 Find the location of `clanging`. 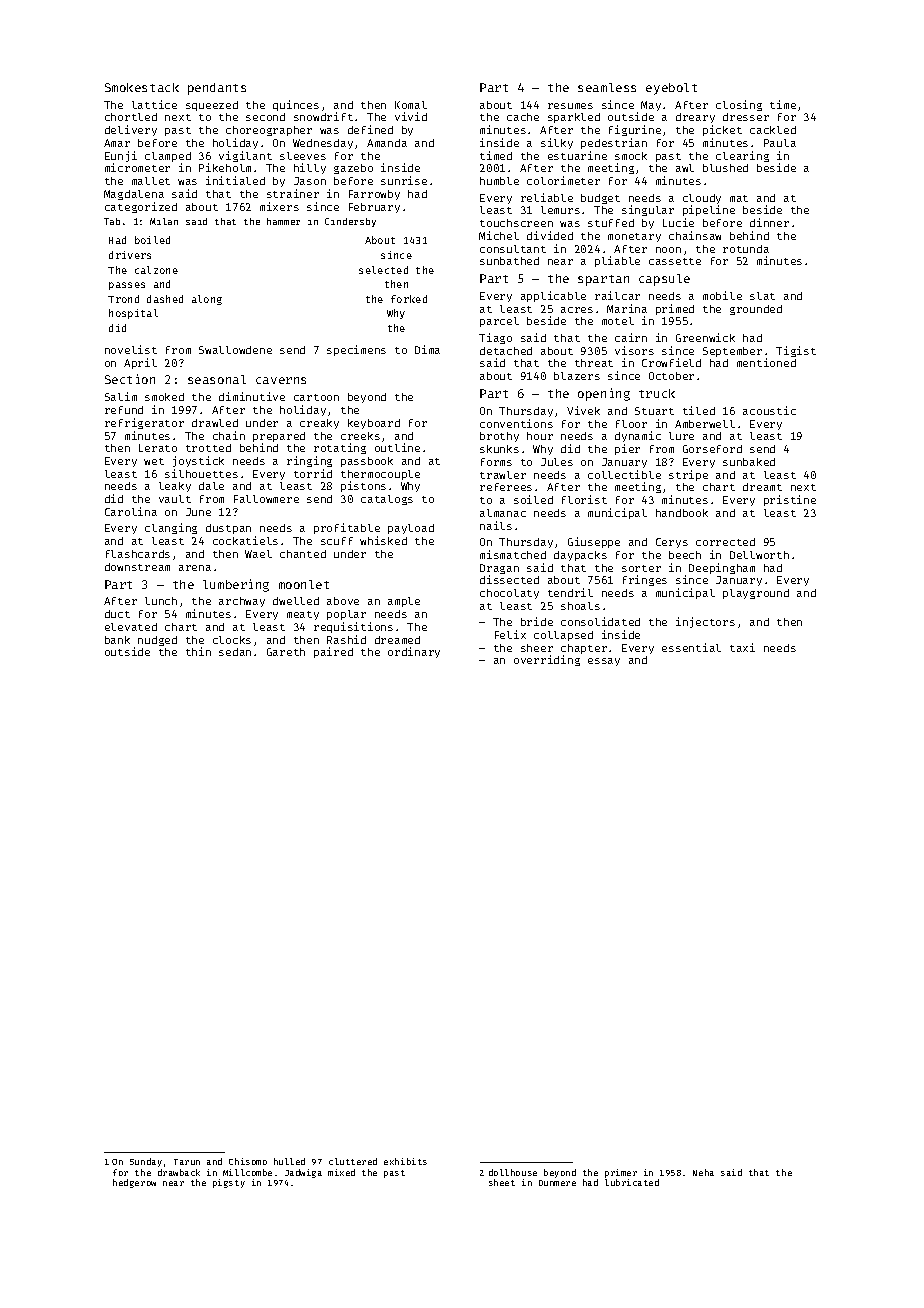

clanging is located at coordinates (171, 528).
